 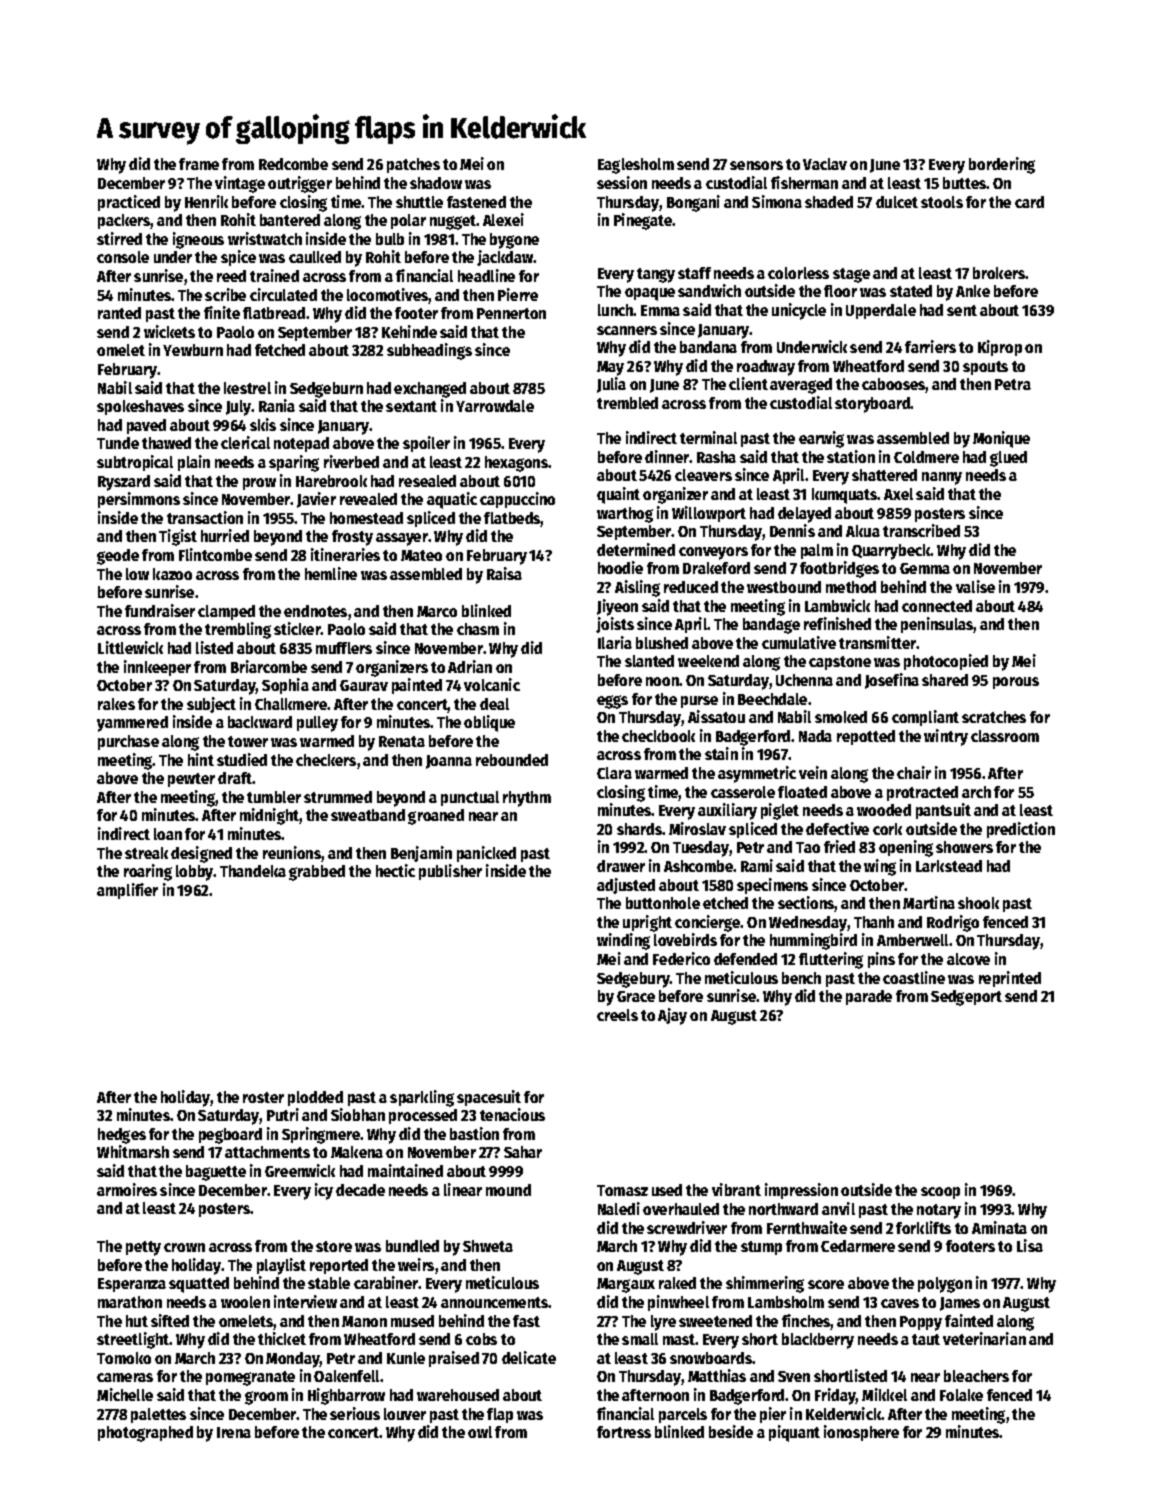 What do you see at coordinates (966, 998) in the screenshot?
I see `Sedgeport` at bounding box center [966, 998].
